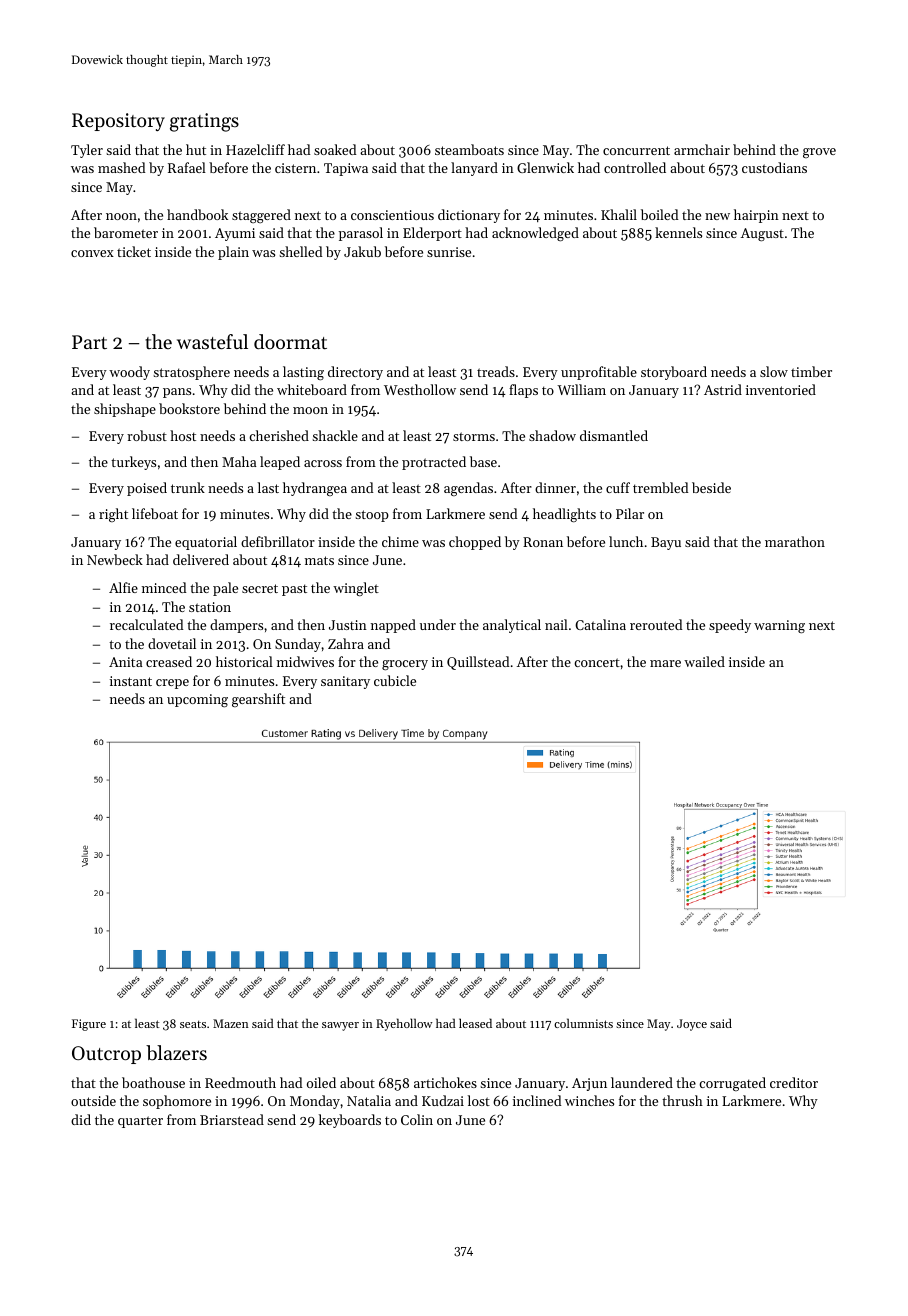 This screenshot has height=1316, width=908. Describe the element at coordinates (261, 216) in the screenshot. I see `staggered` at that location.
